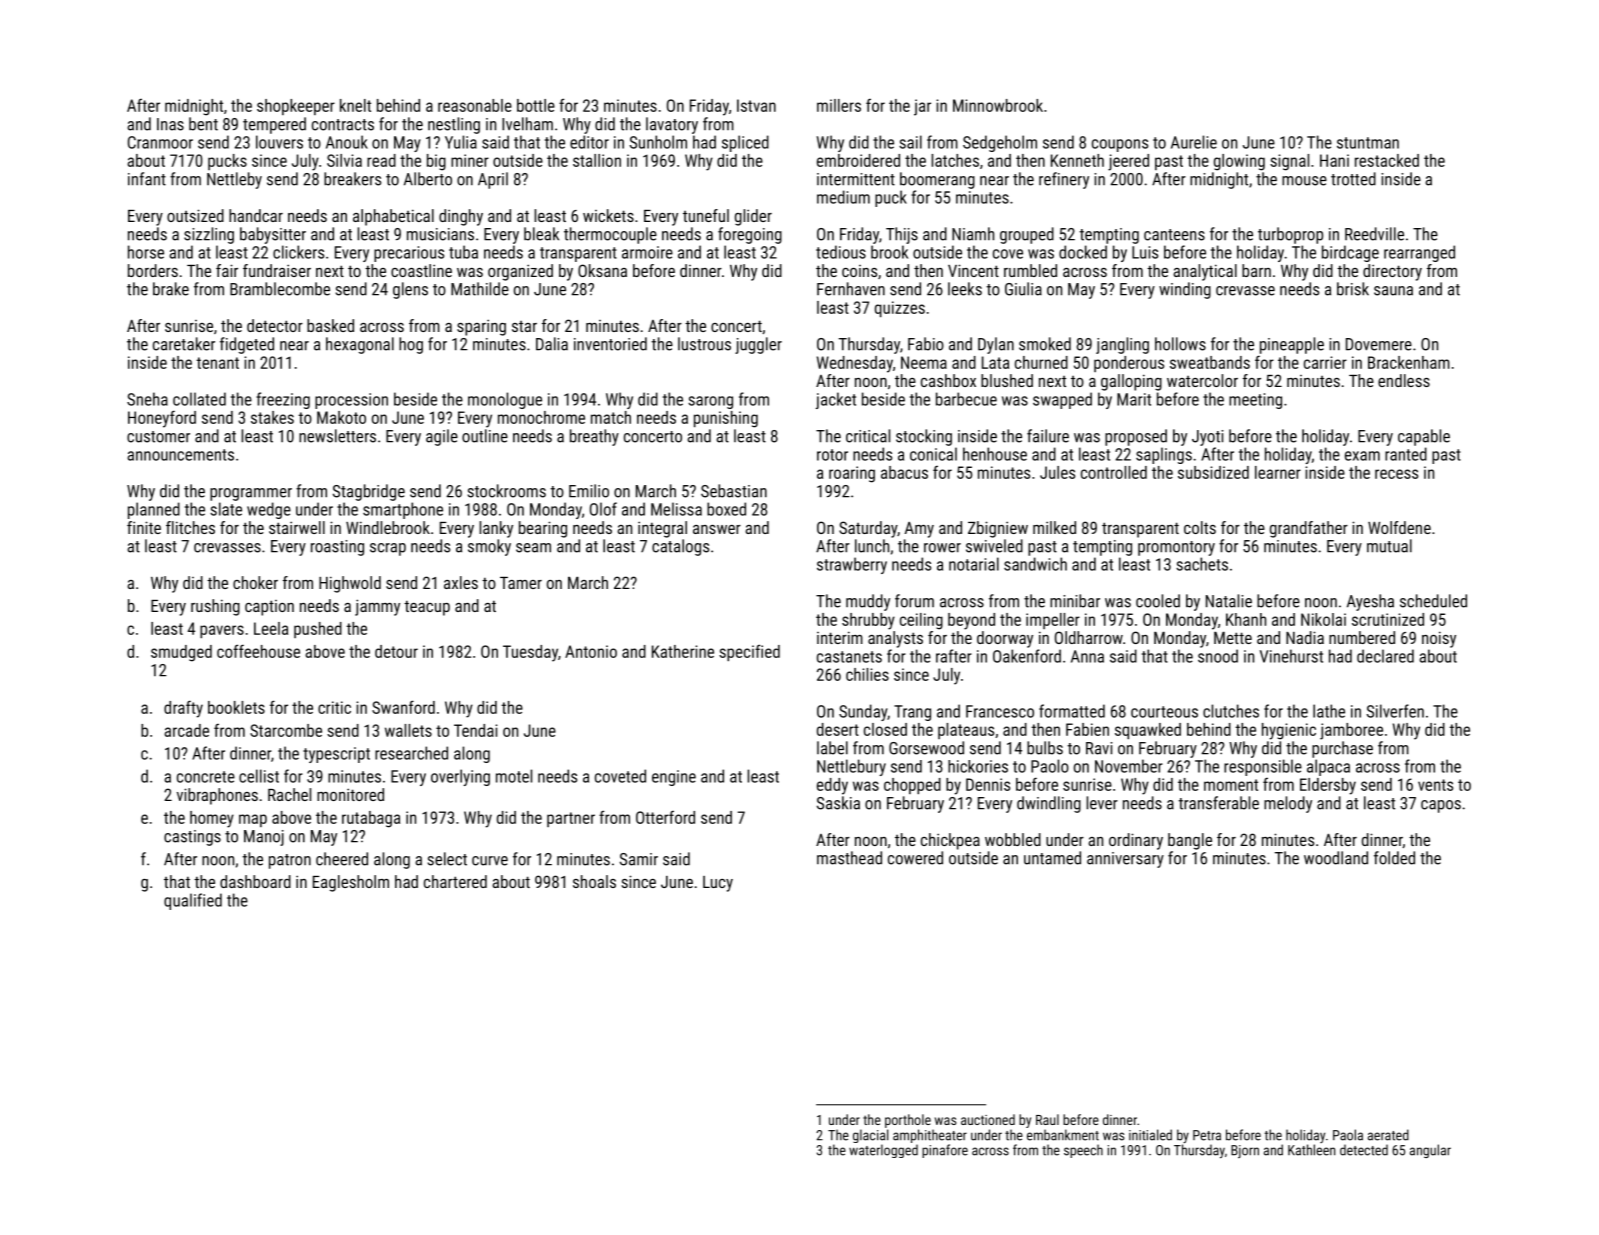  Describe the element at coordinates (1290, 235) in the document. I see `turboprop` at that location.
